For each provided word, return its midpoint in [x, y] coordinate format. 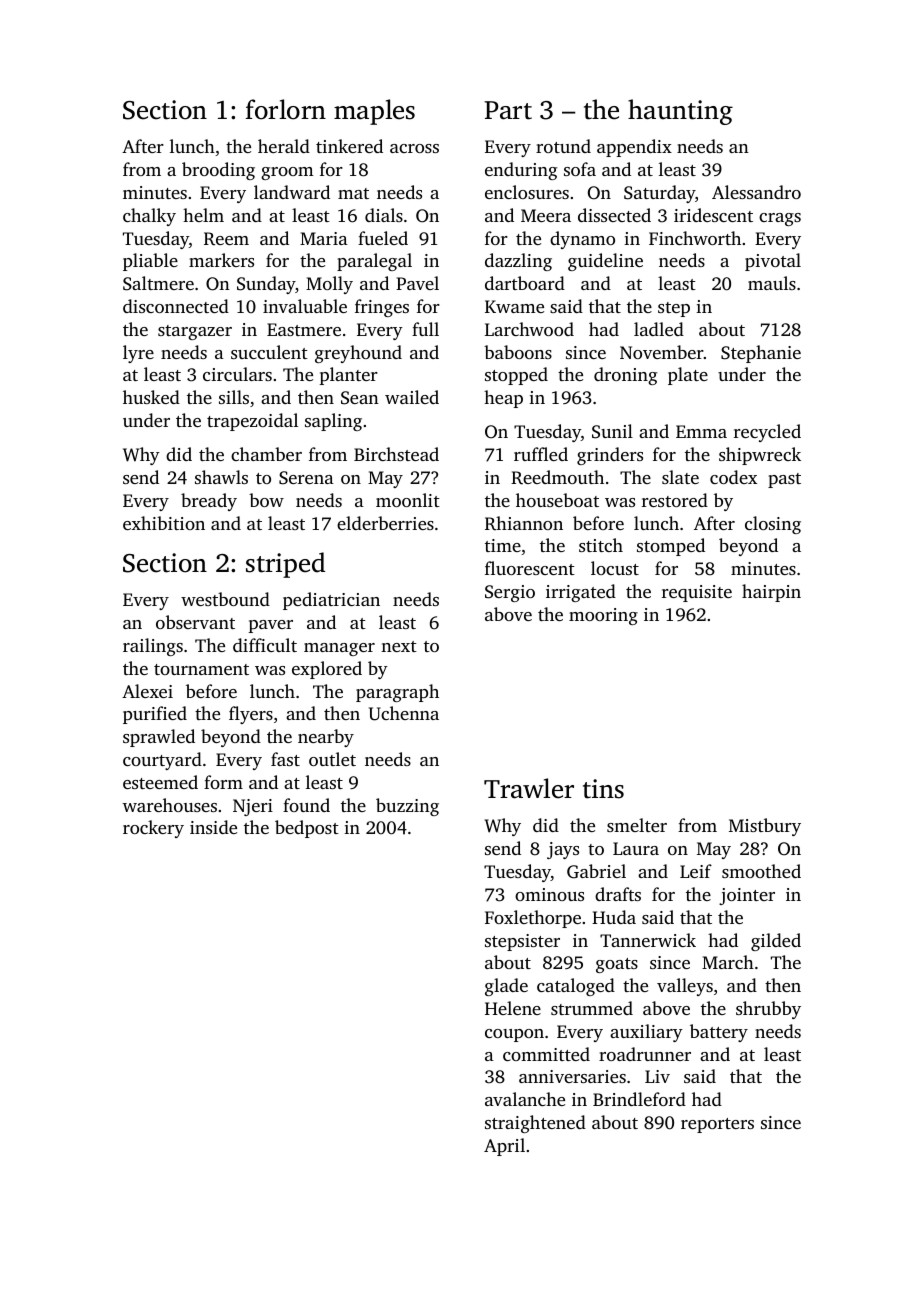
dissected [614, 215]
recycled [767, 433]
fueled [383, 238]
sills [234, 397]
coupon [514, 1035]
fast [285, 759]
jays [563, 850]
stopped [516, 376]
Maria [324, 238]
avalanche [525, 1099]
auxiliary [646, 1033]
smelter [637, 825]
